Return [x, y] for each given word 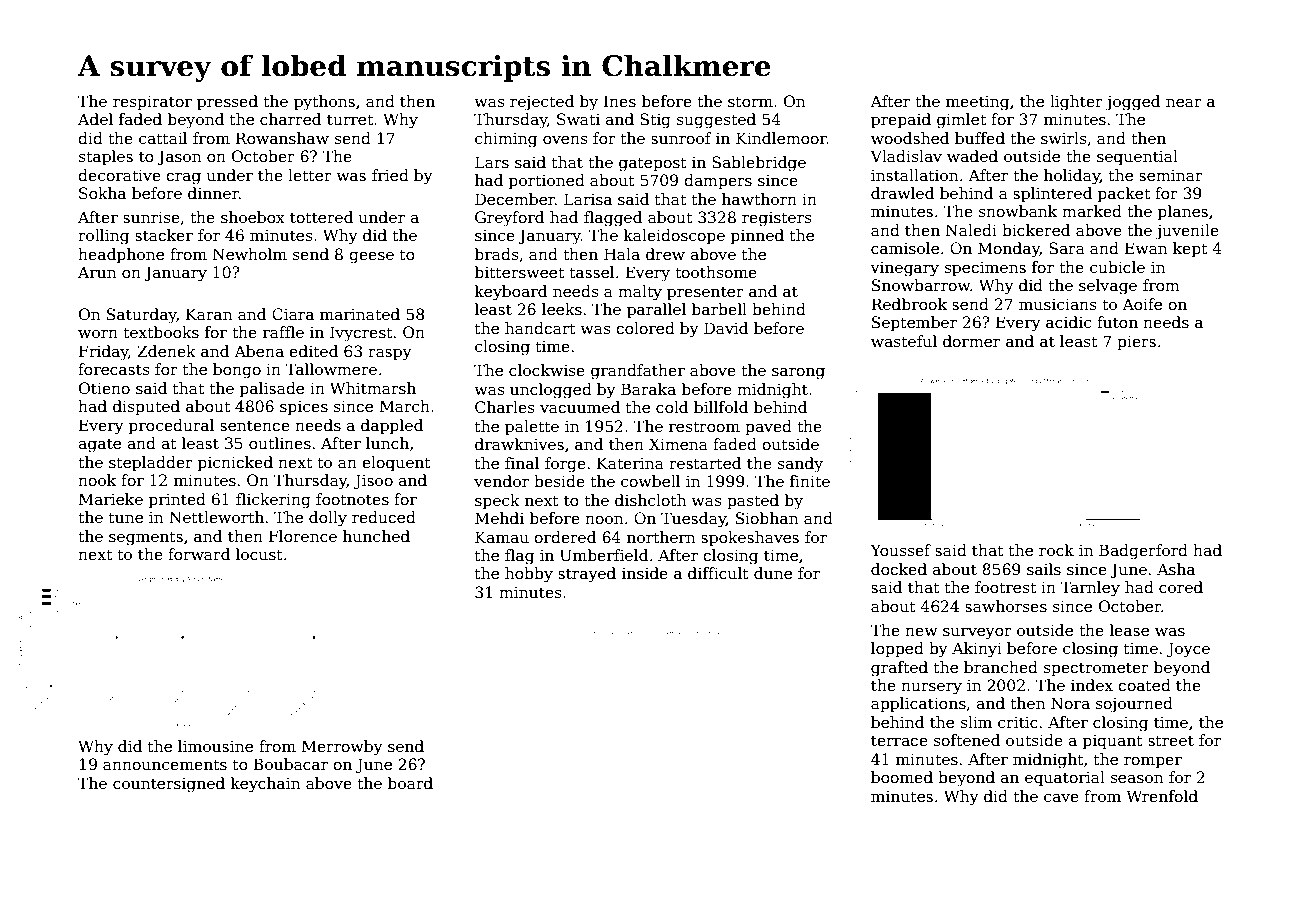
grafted [899, 669]
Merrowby [342, 748]
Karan [209, 314]
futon [1117, 322]
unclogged [551, 391]
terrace [899, 741]
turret [350, 120]
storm [750, 101]
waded [972, 156]
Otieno [104, 388]
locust [259, 554]
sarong [798, 374]
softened [967, 740]
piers [1136, 342]
